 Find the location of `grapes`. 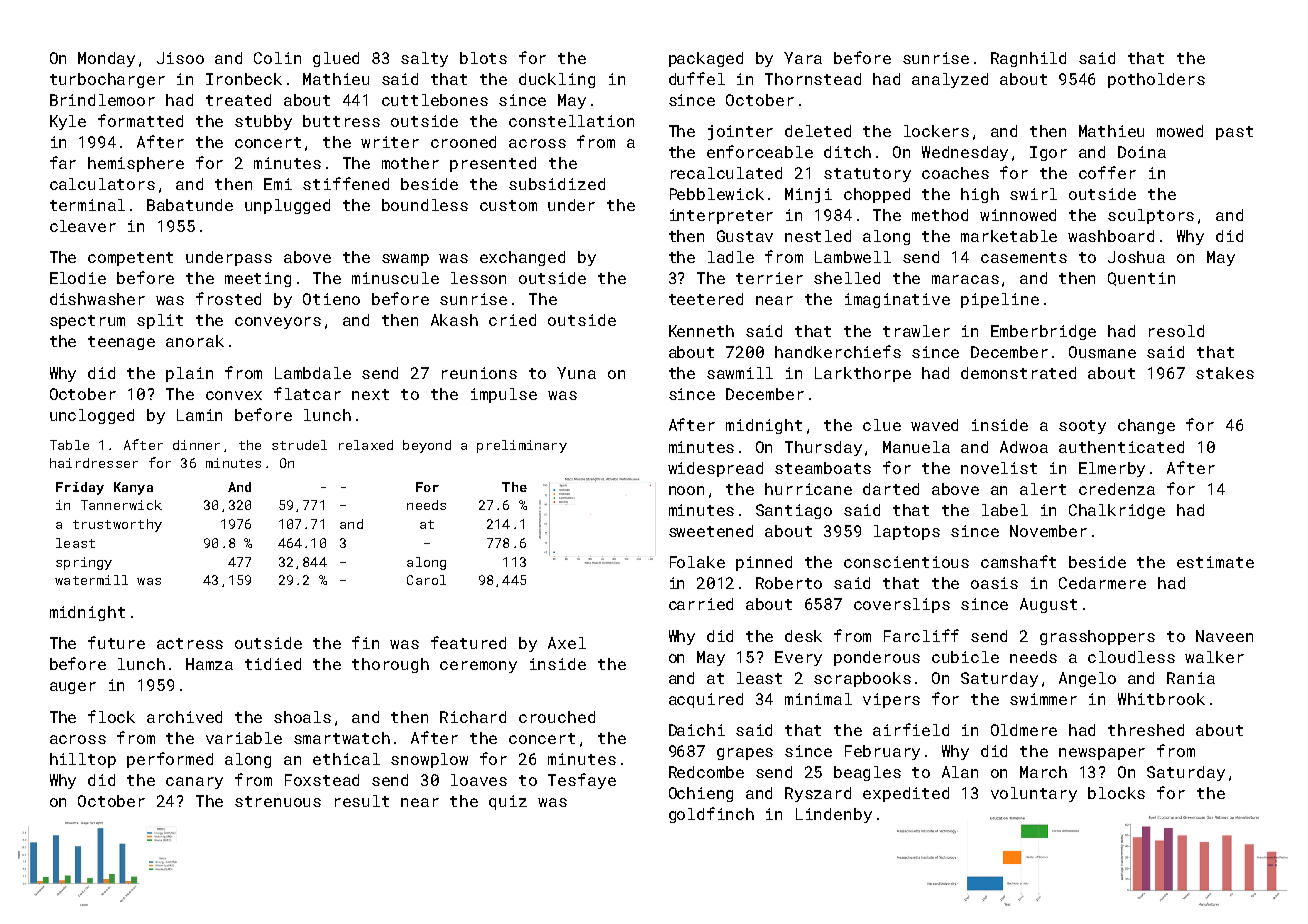

grapes is located at coordinates (745, 754).
